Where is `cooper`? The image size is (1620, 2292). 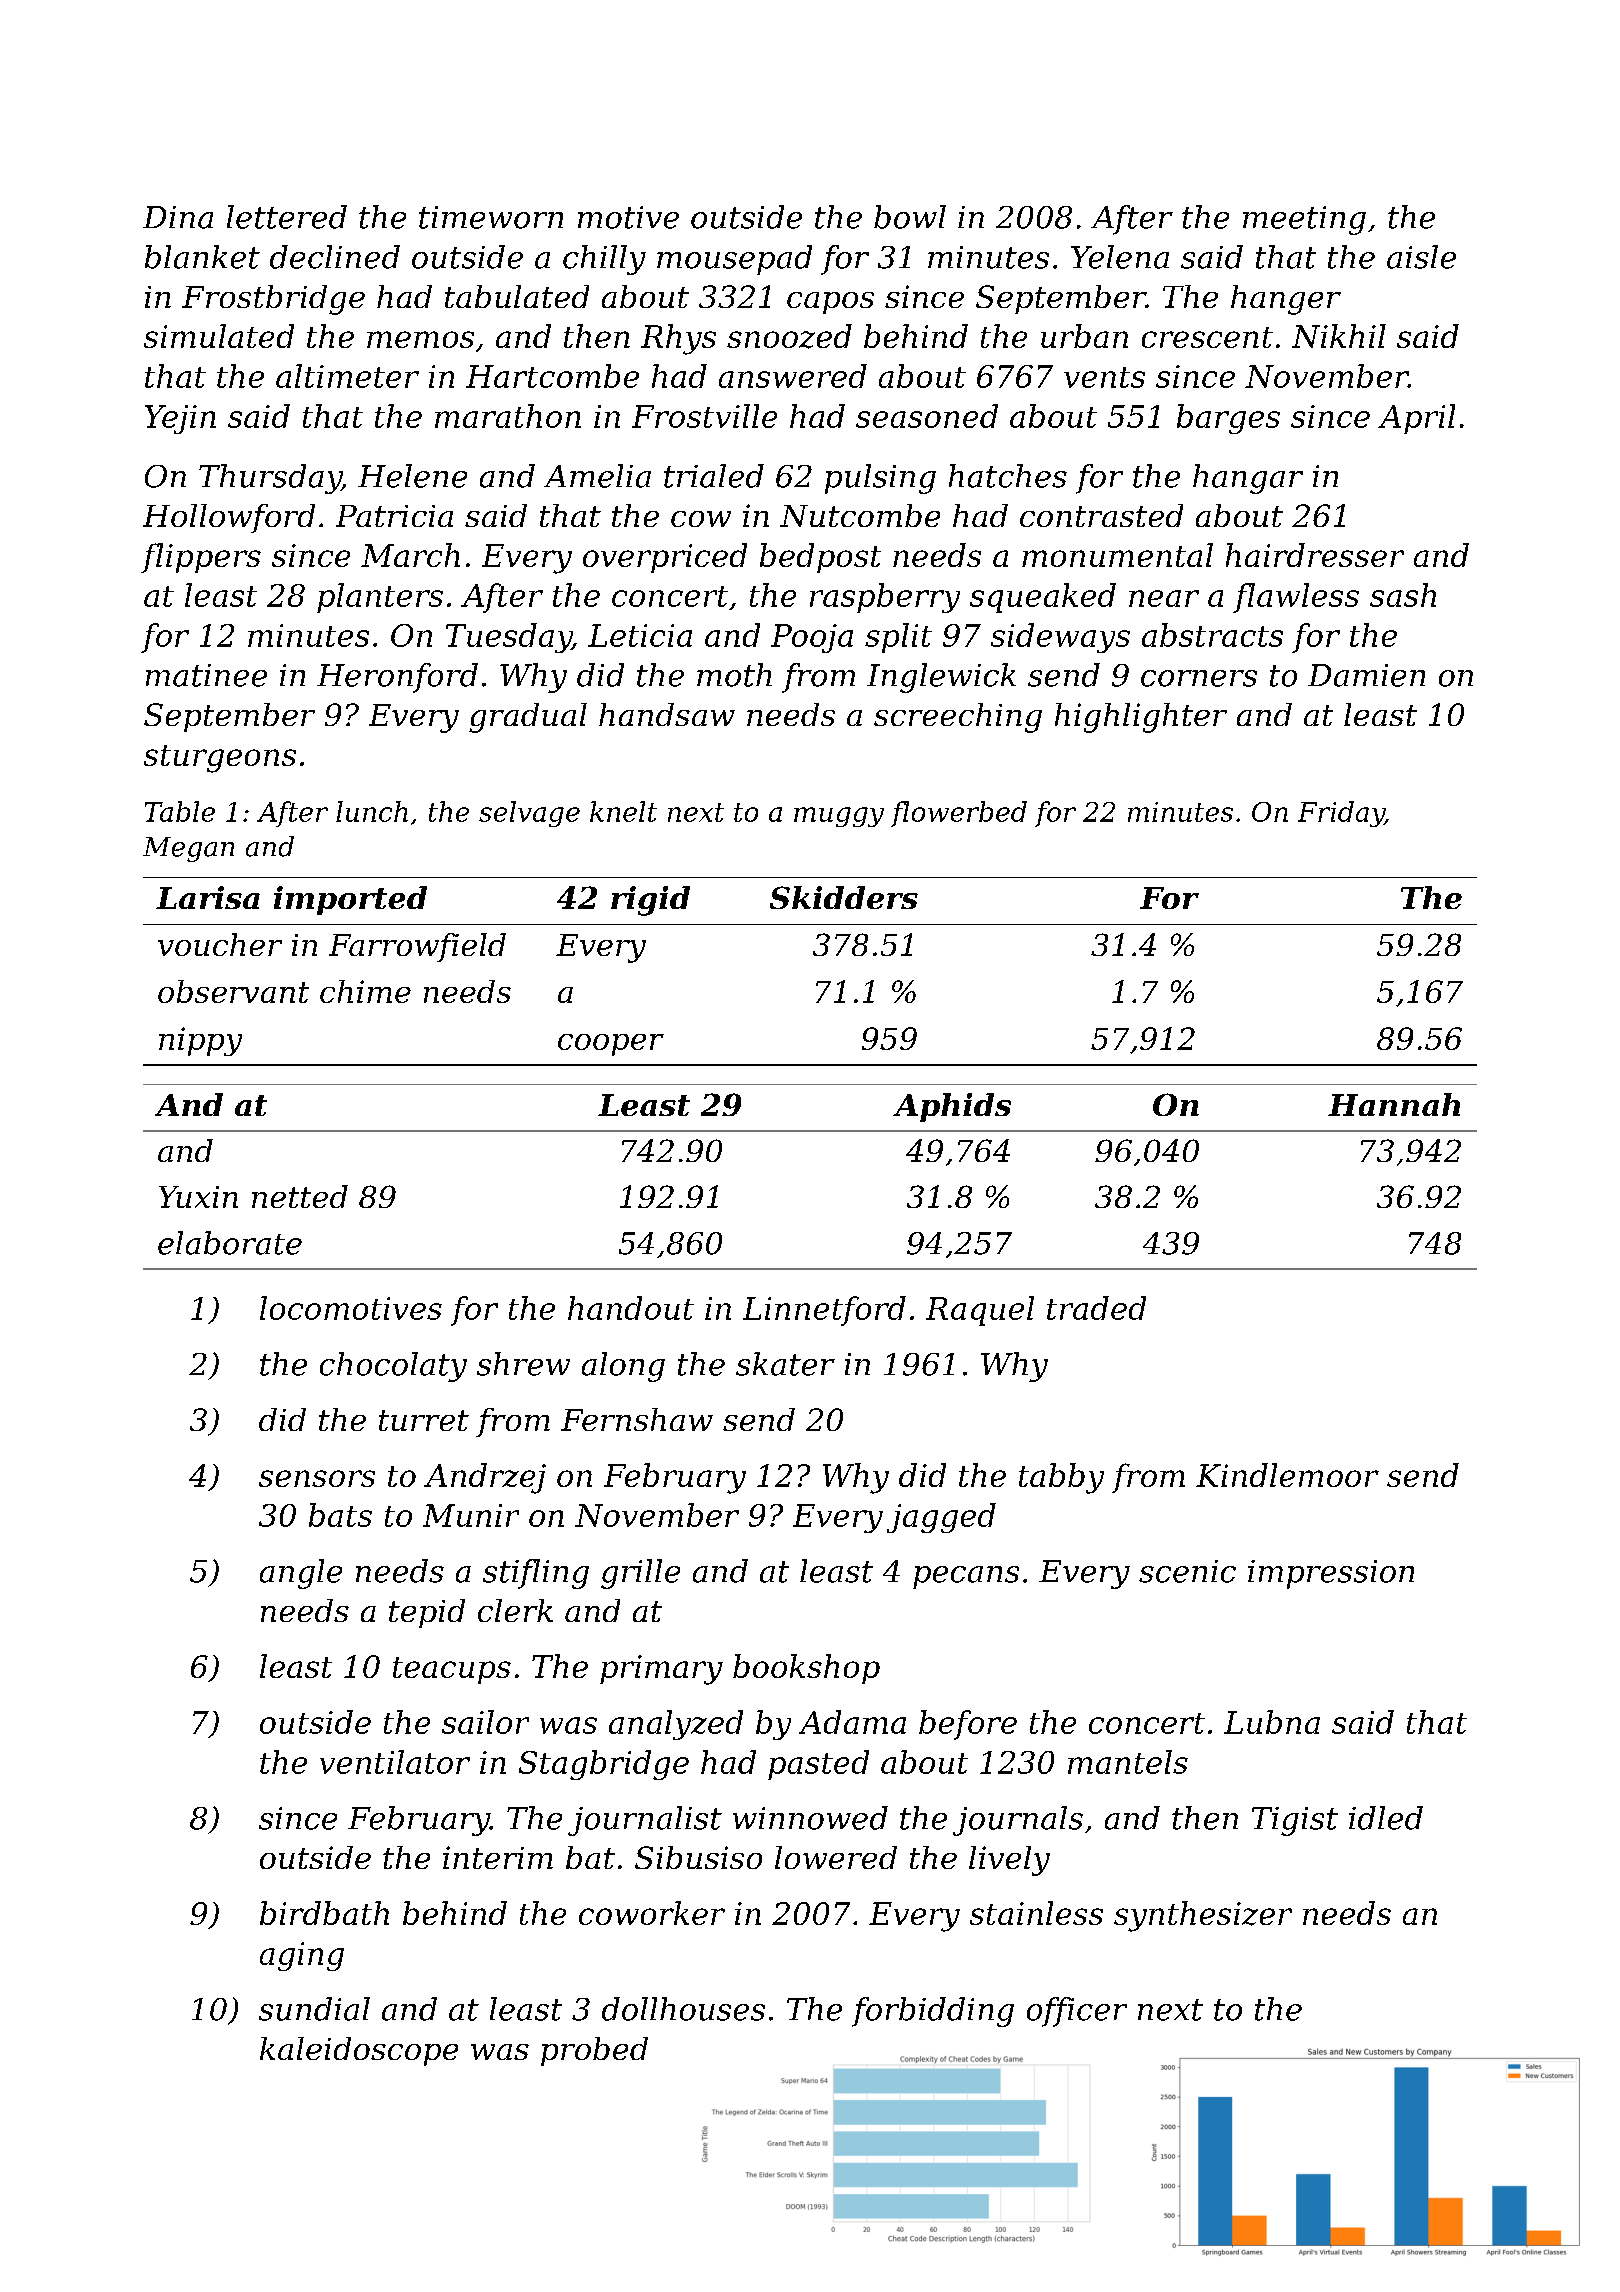 cooper is located at coordinates (611, 1045).
